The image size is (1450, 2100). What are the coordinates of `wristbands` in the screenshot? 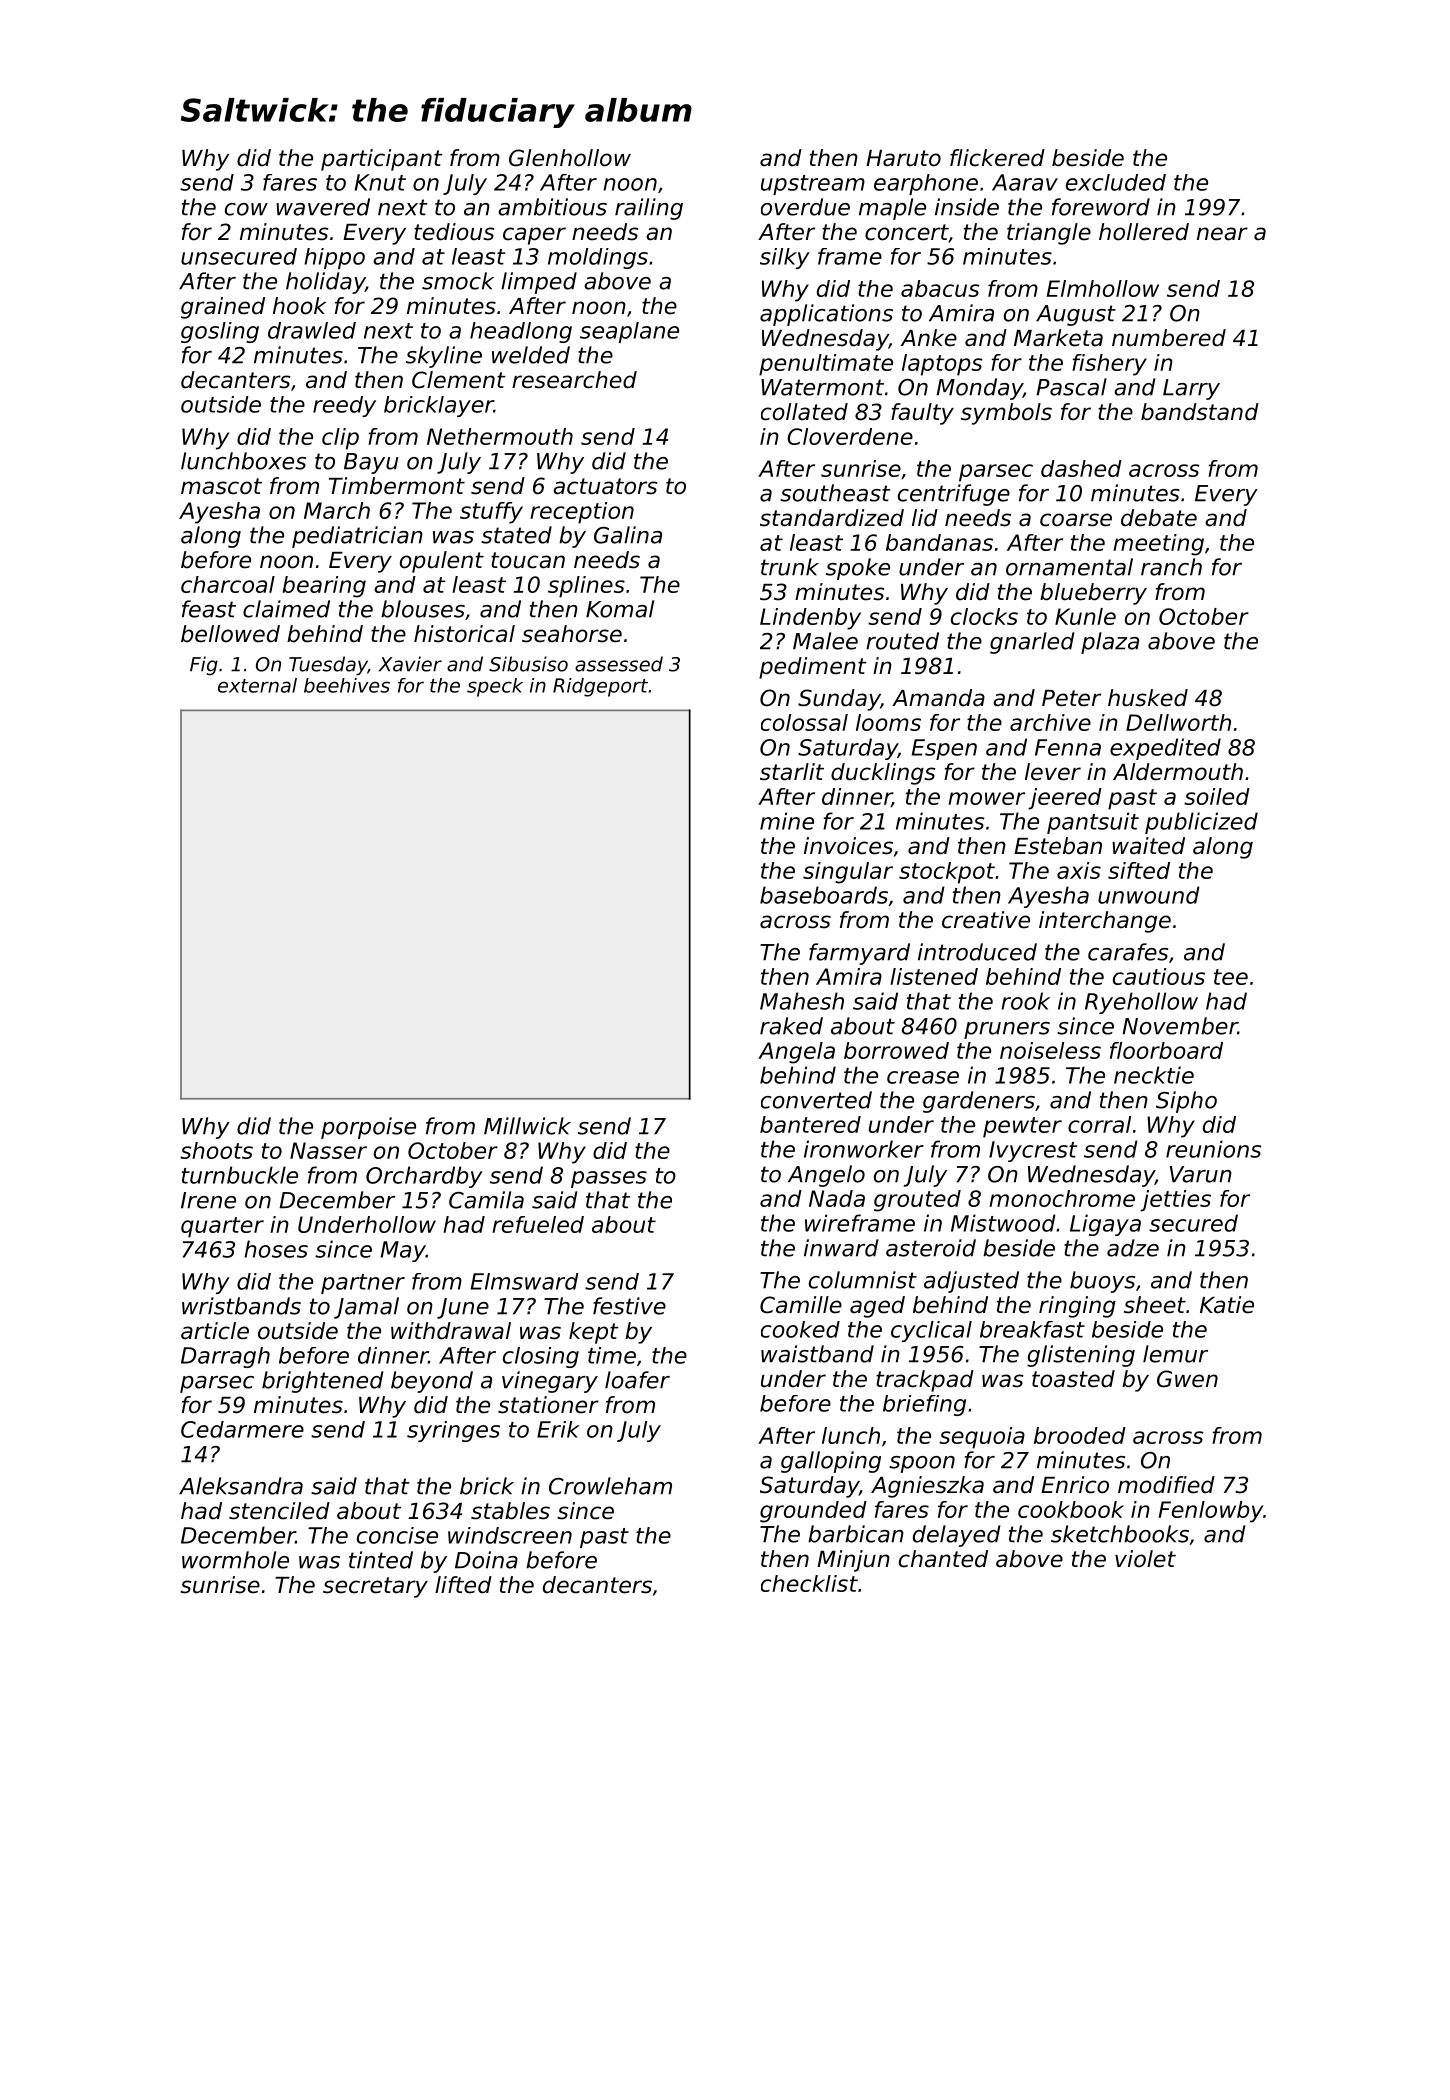 It's located at (241, 1306).
